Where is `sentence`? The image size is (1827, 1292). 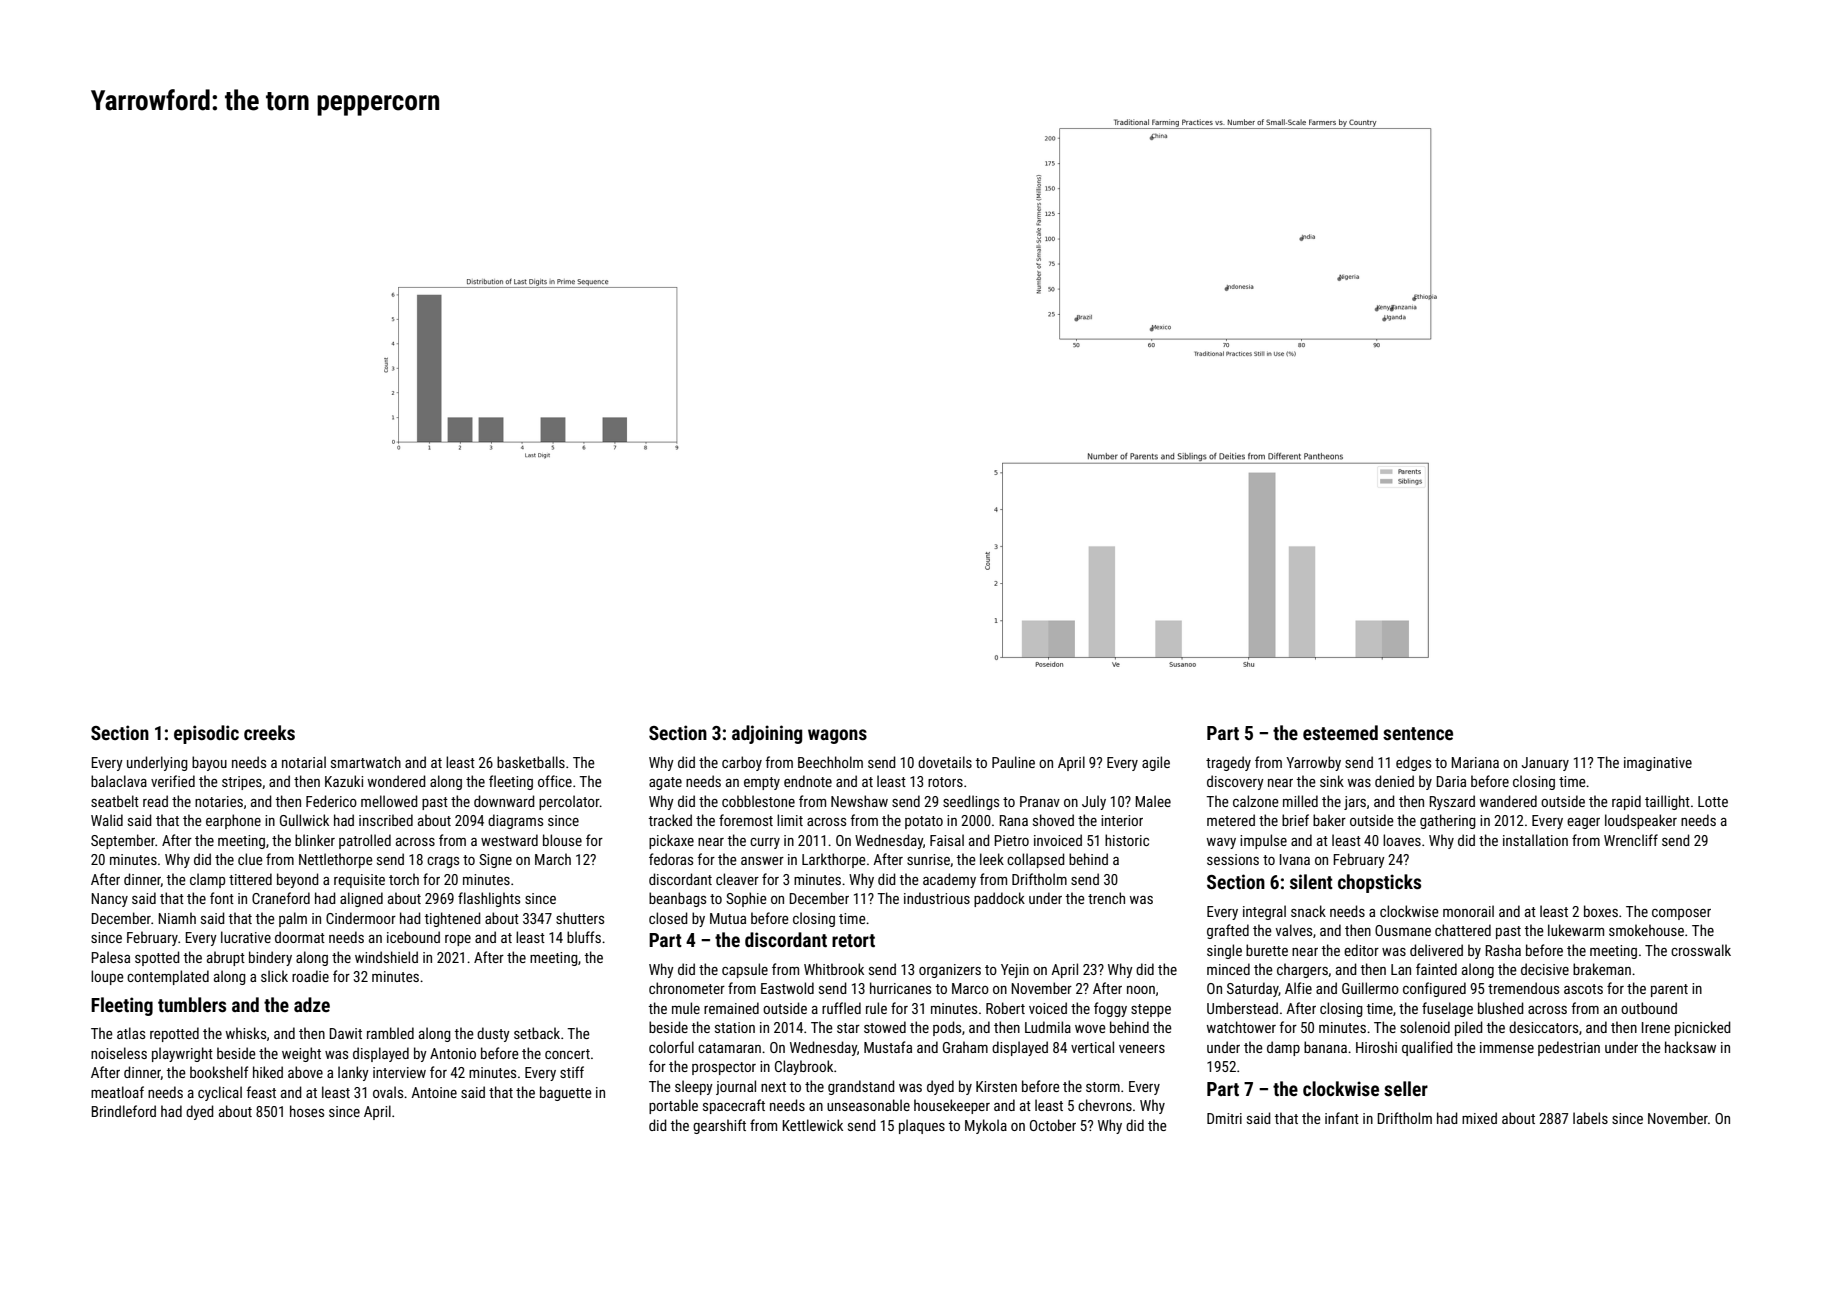
sentence is located at coordinates (1418, 733).
